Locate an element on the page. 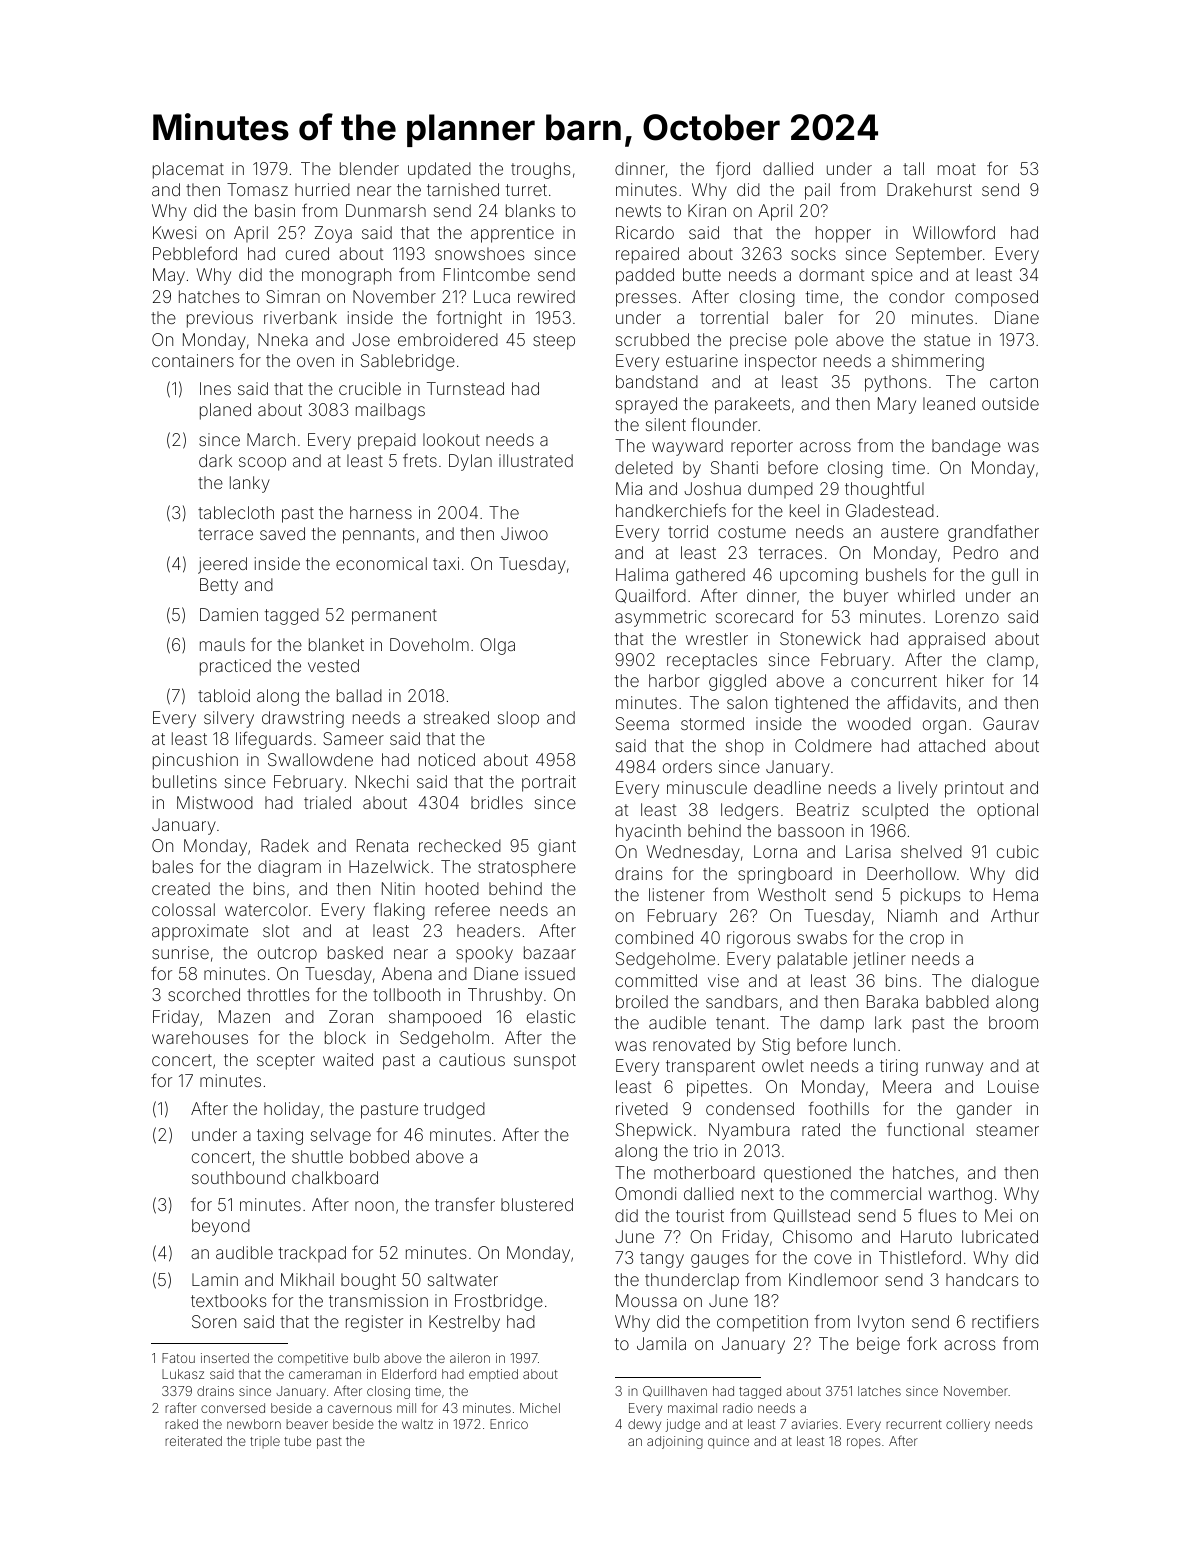  blender is located at coordinates (369, 168).
